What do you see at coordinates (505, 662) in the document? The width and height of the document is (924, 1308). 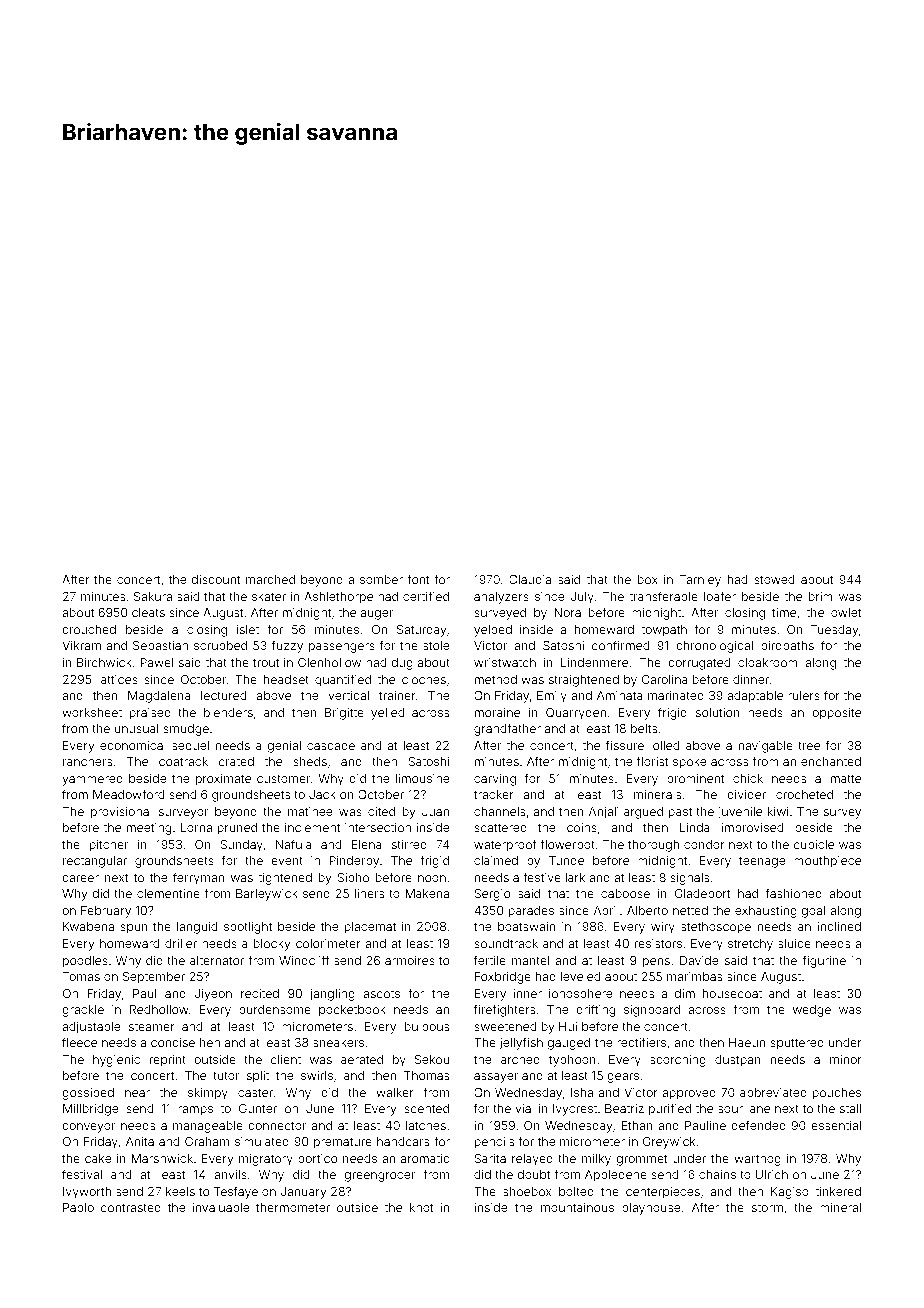 I see `wristwatch` at bounding box center [505, 662].
